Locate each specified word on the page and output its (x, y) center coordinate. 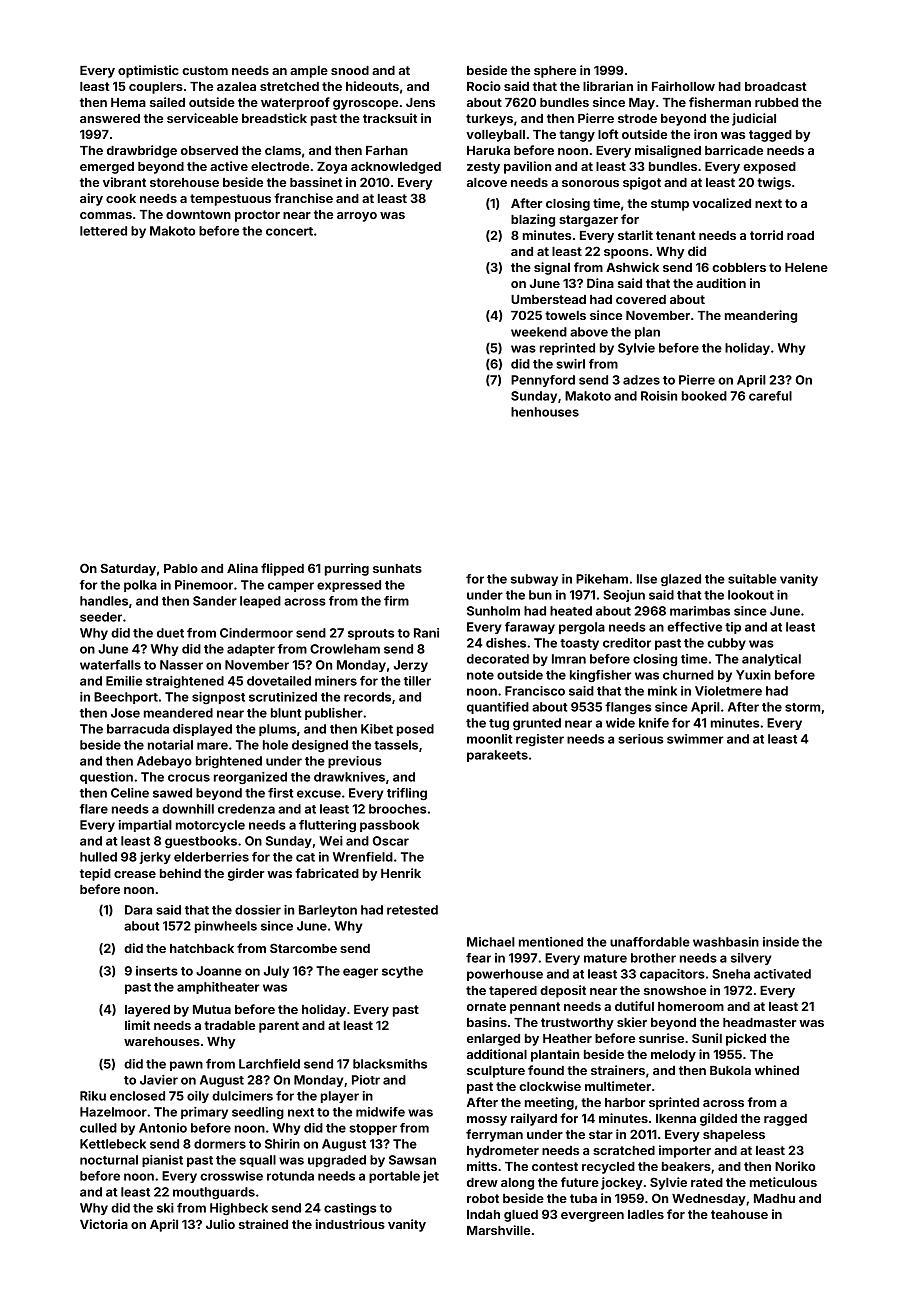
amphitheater (218, 988)
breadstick (274, 118)
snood (350, 70)
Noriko (795, 1166)
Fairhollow (683, 86)
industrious (350, 1224)
